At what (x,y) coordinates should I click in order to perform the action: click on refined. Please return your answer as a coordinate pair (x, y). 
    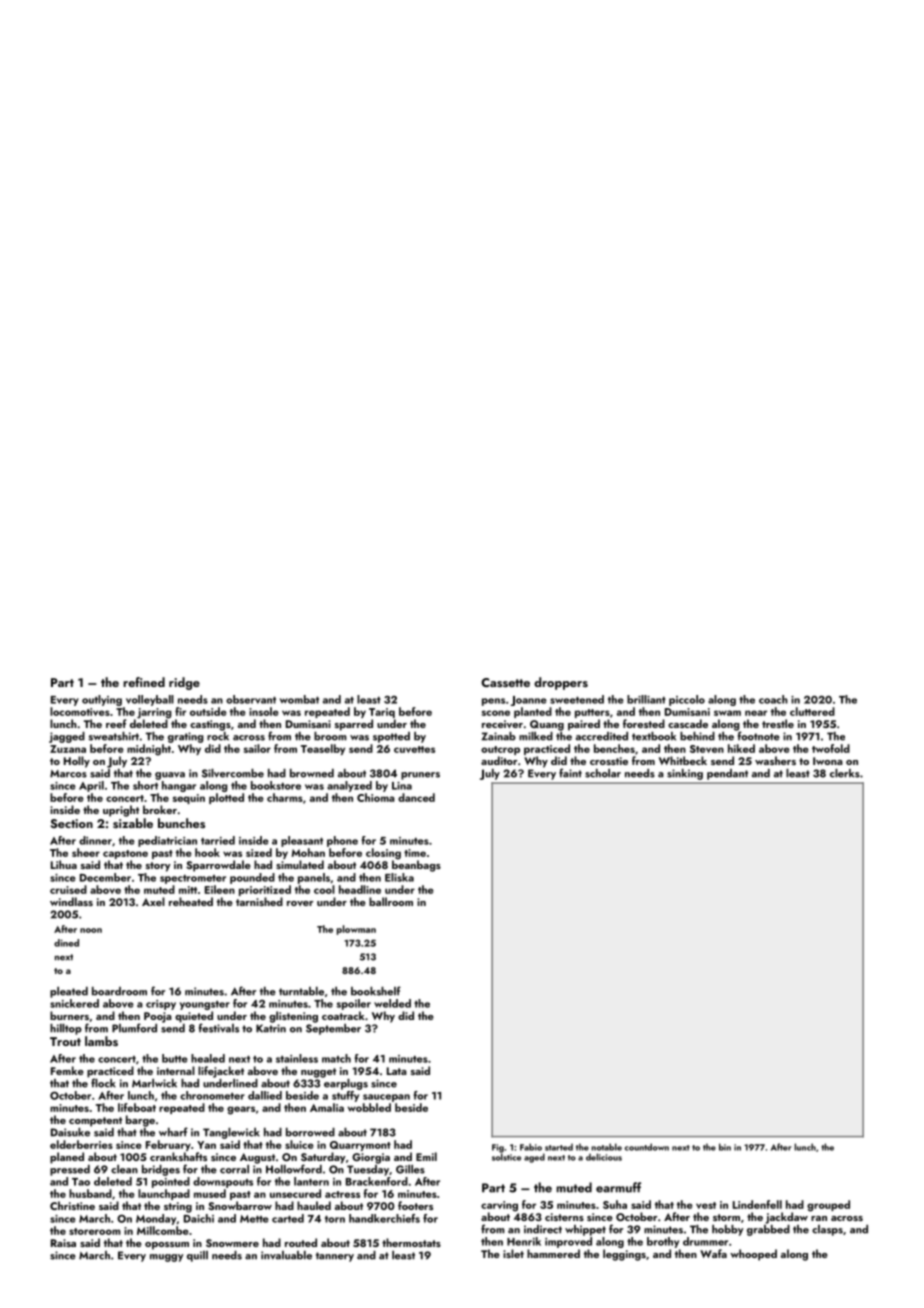
    Looking at the image, I should click on (144, 682).
